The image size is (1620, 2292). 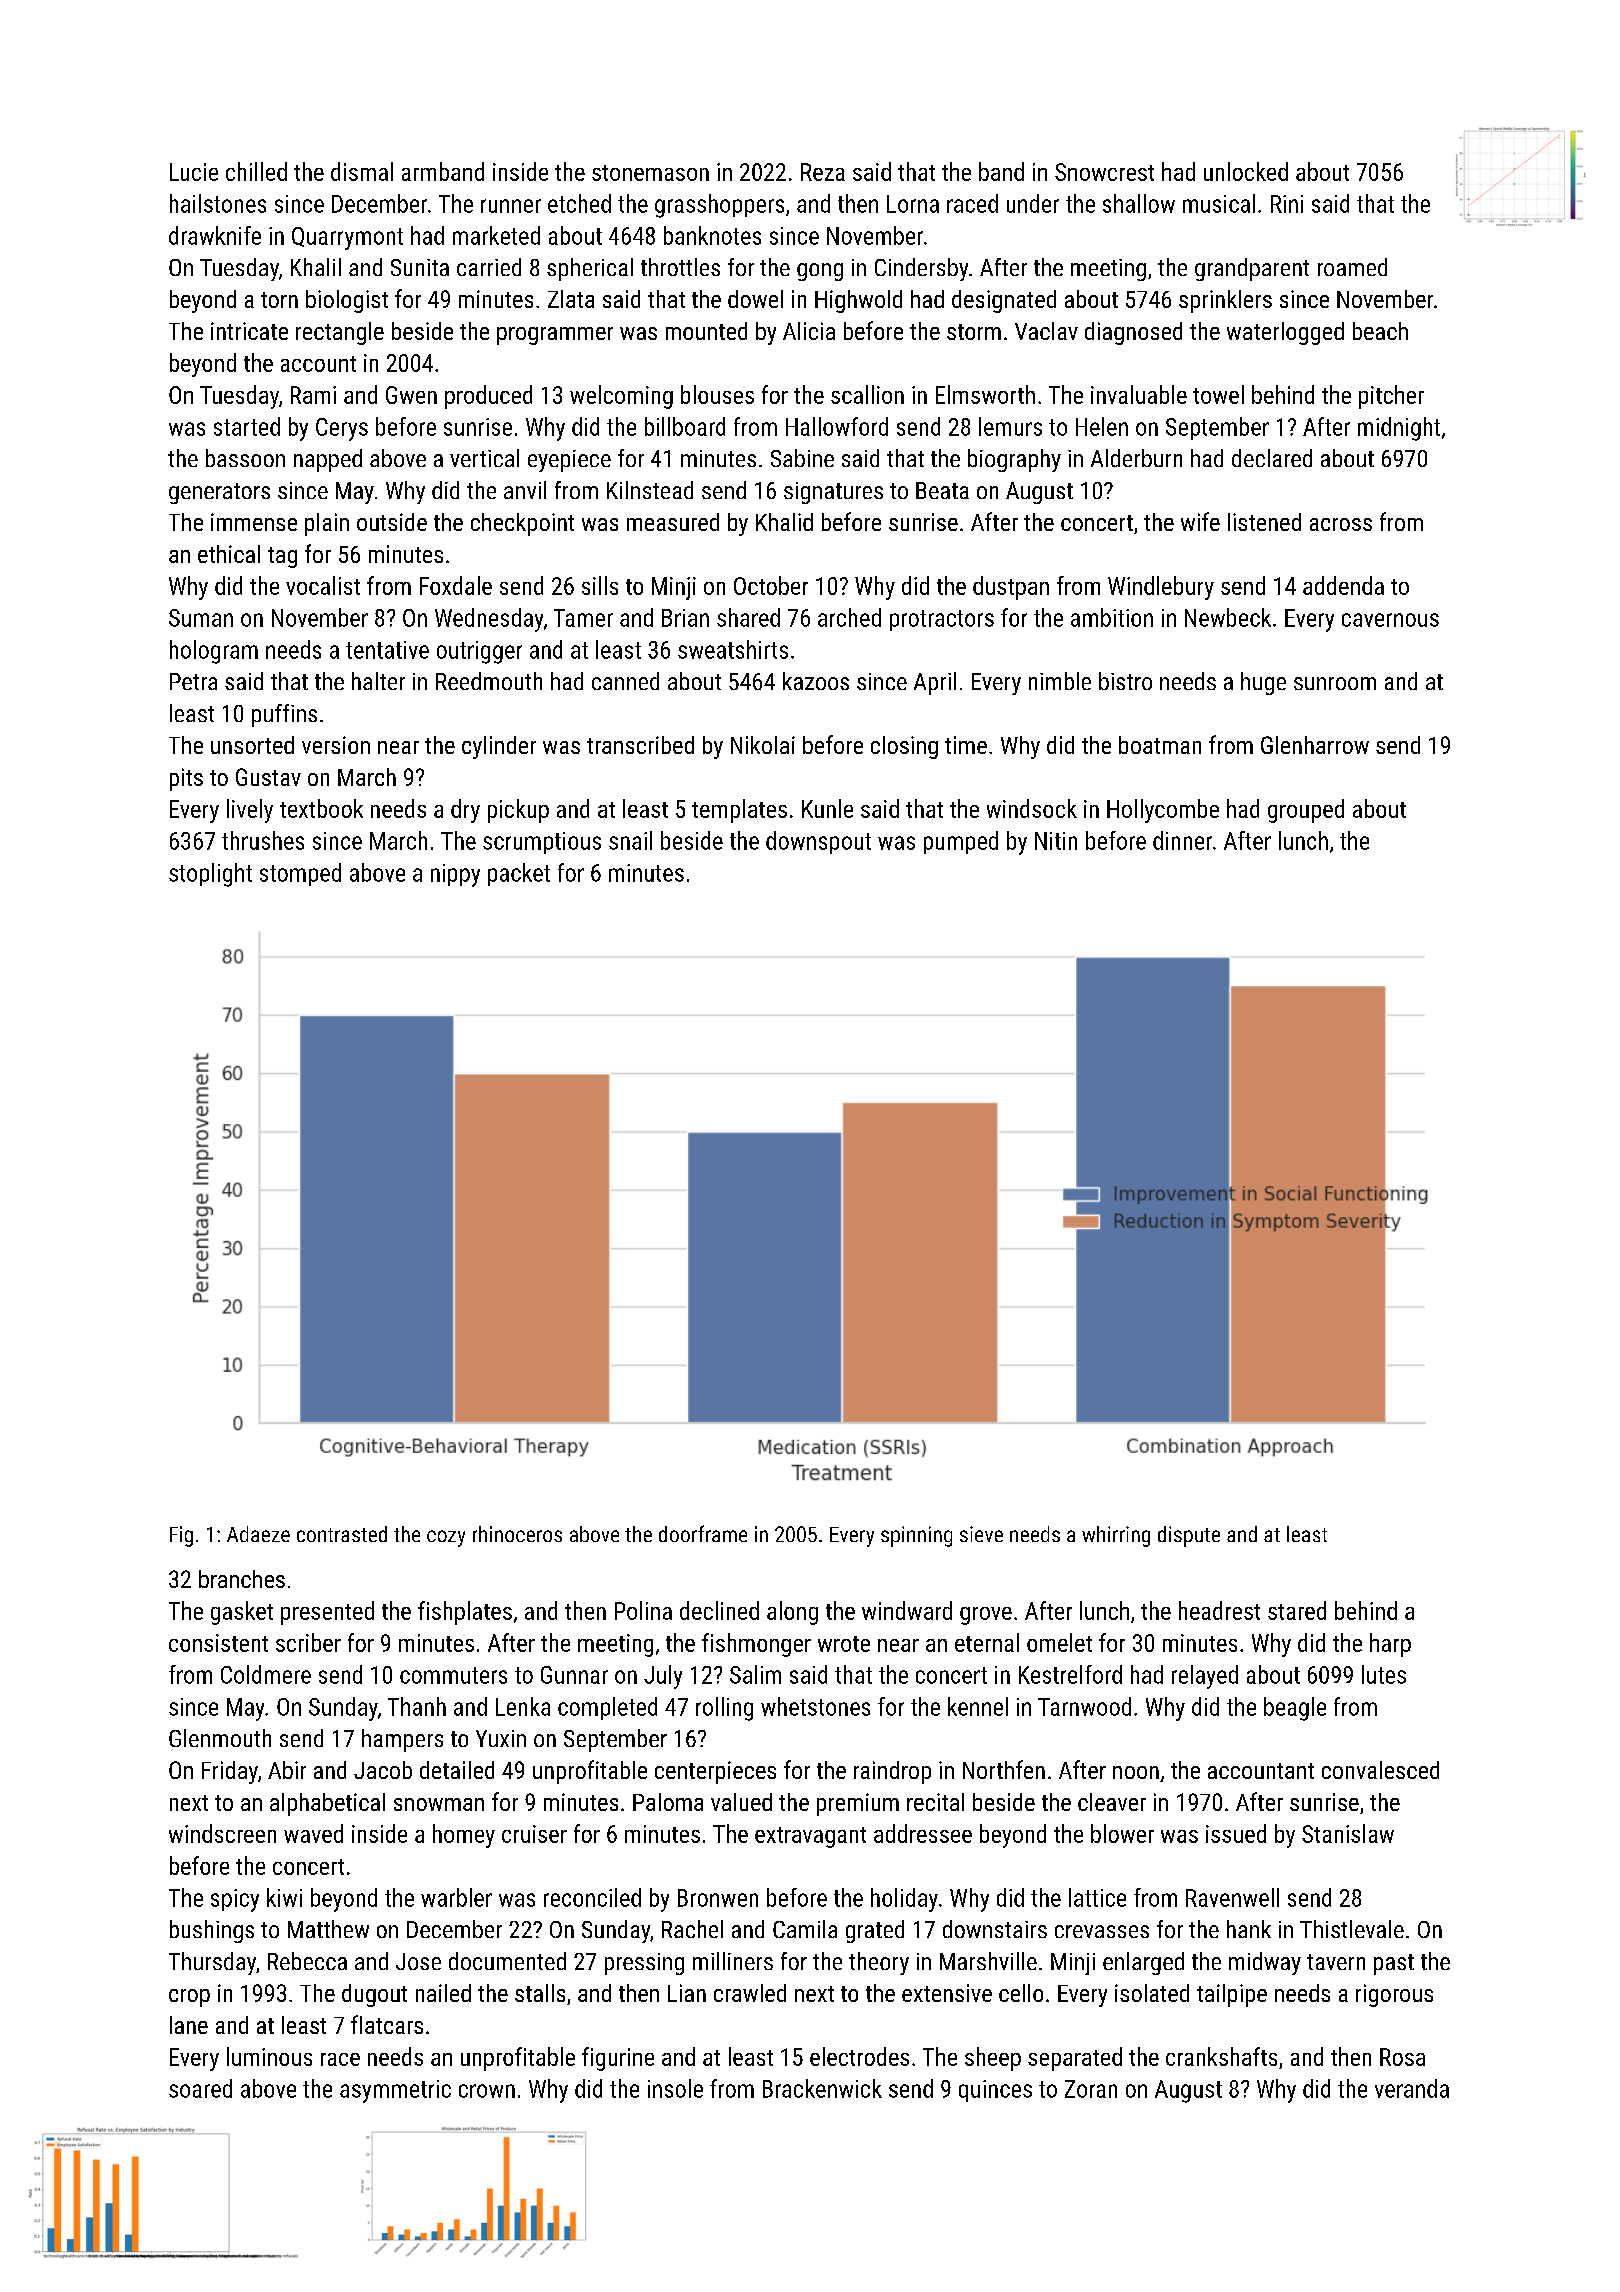 I want to click on stared, so click(x=1297, y=1610).
